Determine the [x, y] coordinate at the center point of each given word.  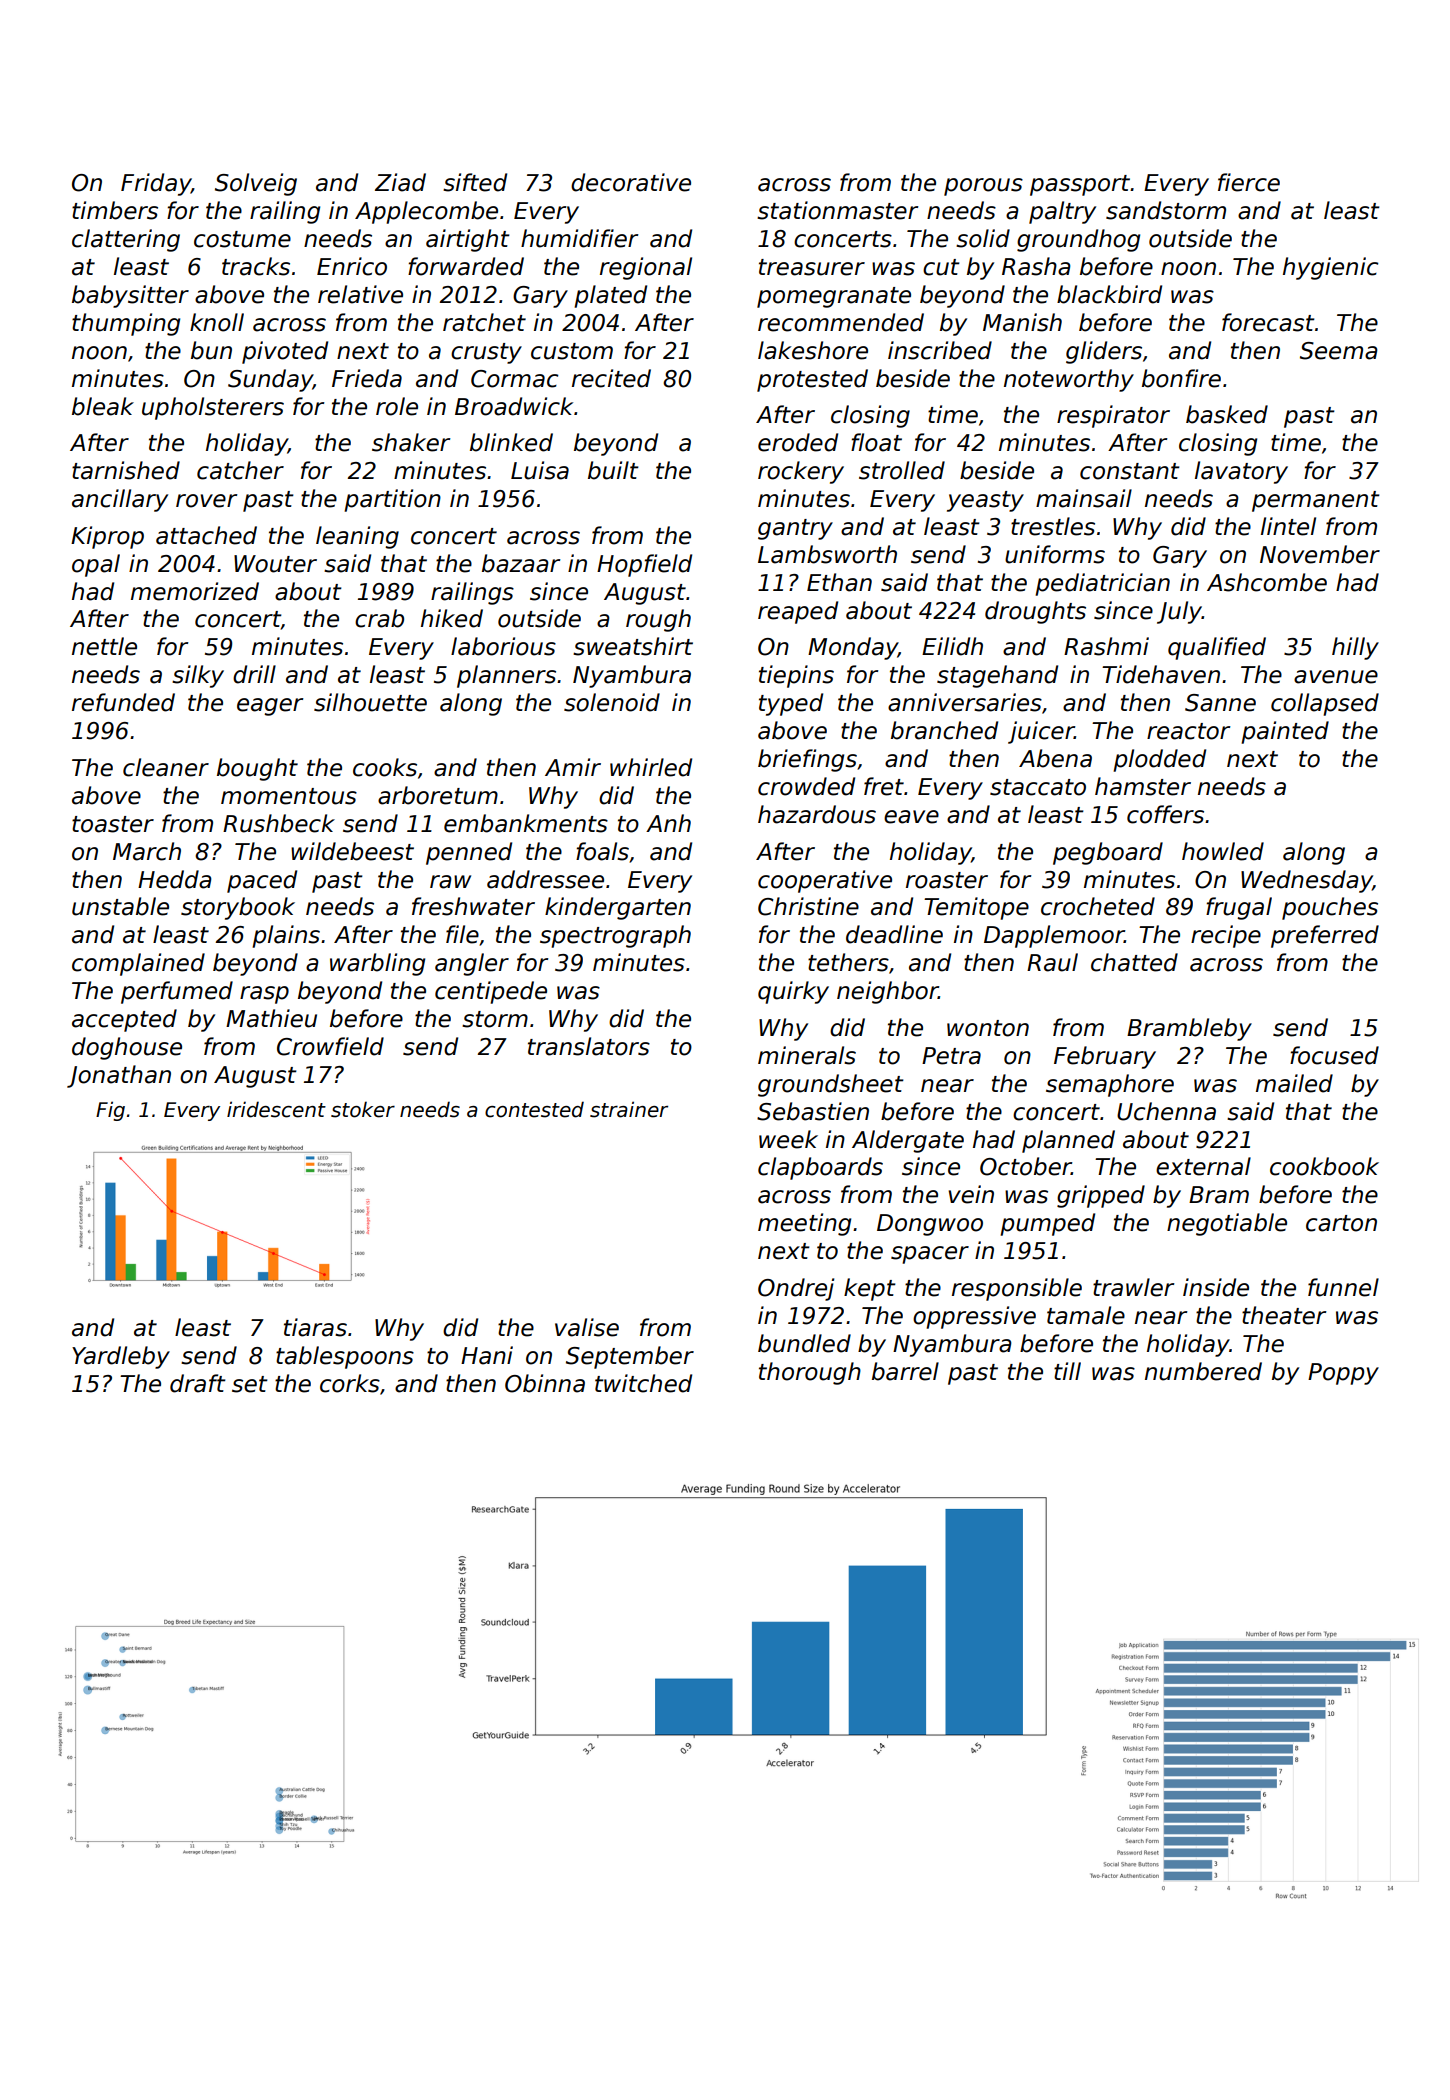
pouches [1330, 908]
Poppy [1343, 1374]
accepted [124, 1020]
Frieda [367, 378]
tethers [848, 962]
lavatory [1241, 472]
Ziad [400, 182]
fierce [1249, 182]
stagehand [997, 676]
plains [286, 936]
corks [350, 1383]
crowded [806, 786]
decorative [631, 182]
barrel [905, 1371]
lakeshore [813, 350]
